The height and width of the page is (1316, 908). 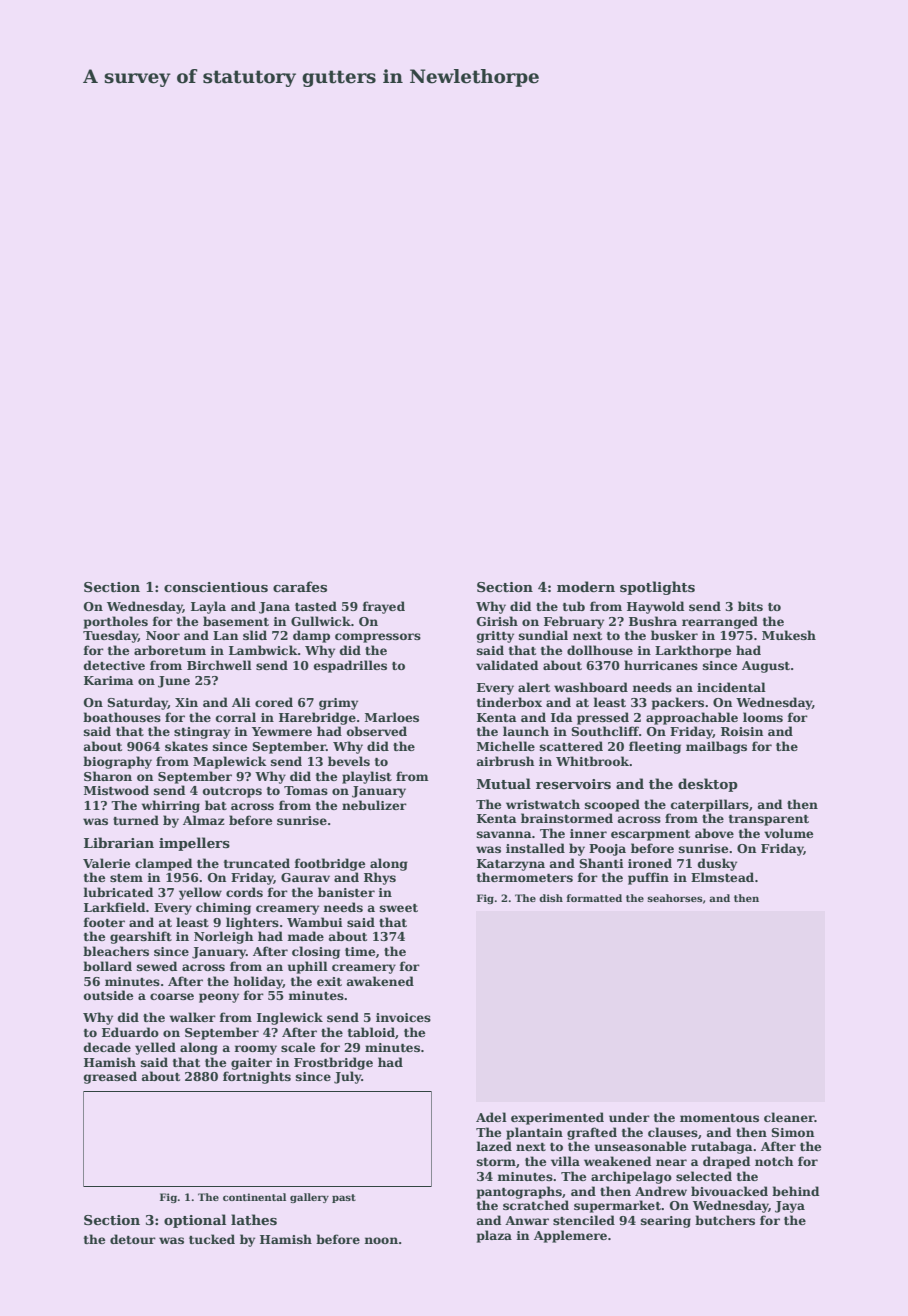 What do you see at coordinates (750, 606) in the page?
I see `bits` at bounding box center [750, 606].
